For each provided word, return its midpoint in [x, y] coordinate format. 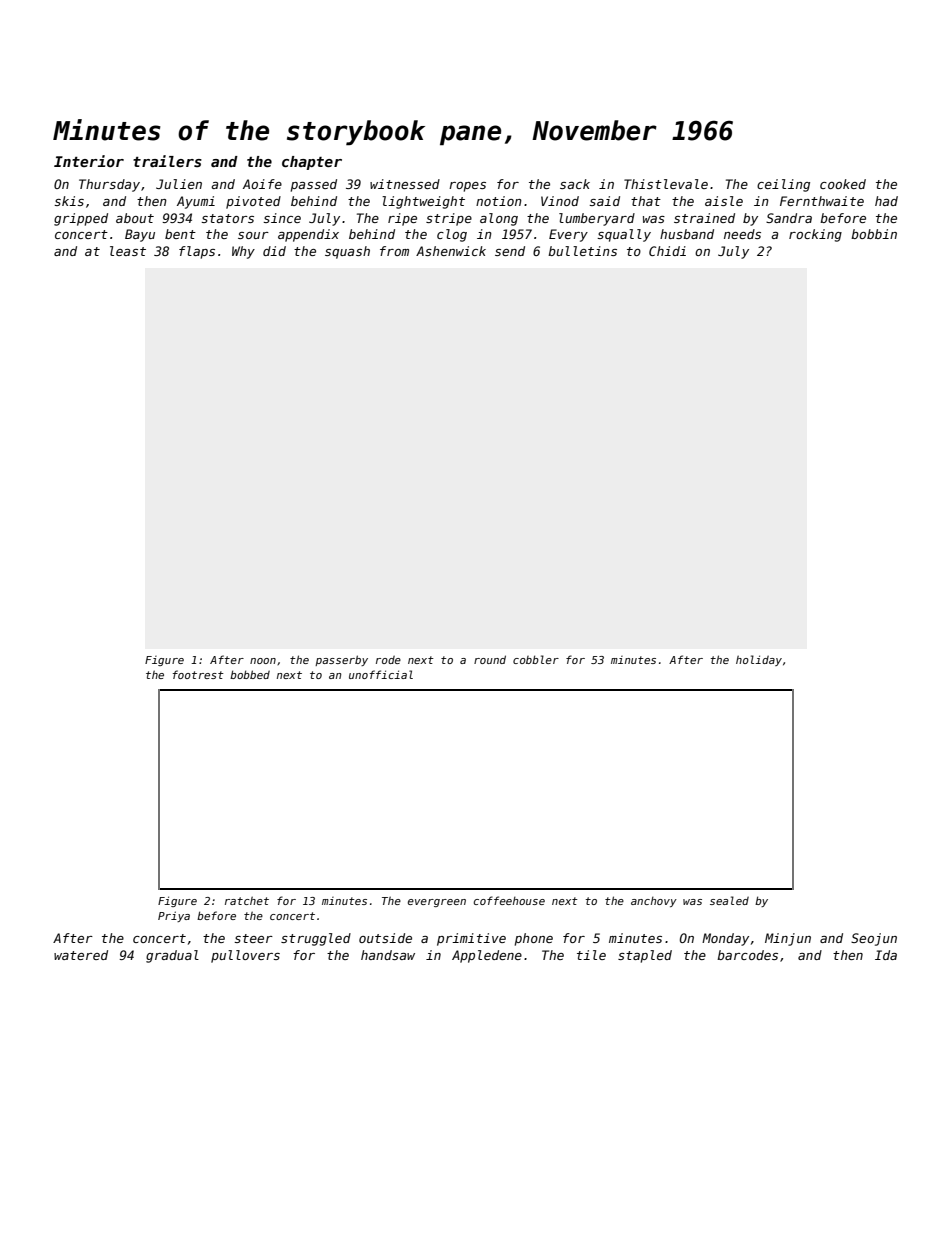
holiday [759, 660]
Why [243, 252]
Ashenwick [451, 251]
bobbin [874, 234]
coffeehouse [509, 900]
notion [499, 201]
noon [263, 661]
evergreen [437, 903]
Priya [174, 916]
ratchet [247, 900]
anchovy [654, 901]
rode [388, 659]
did [274, 251]
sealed [729, 900]
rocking [815, 235]
